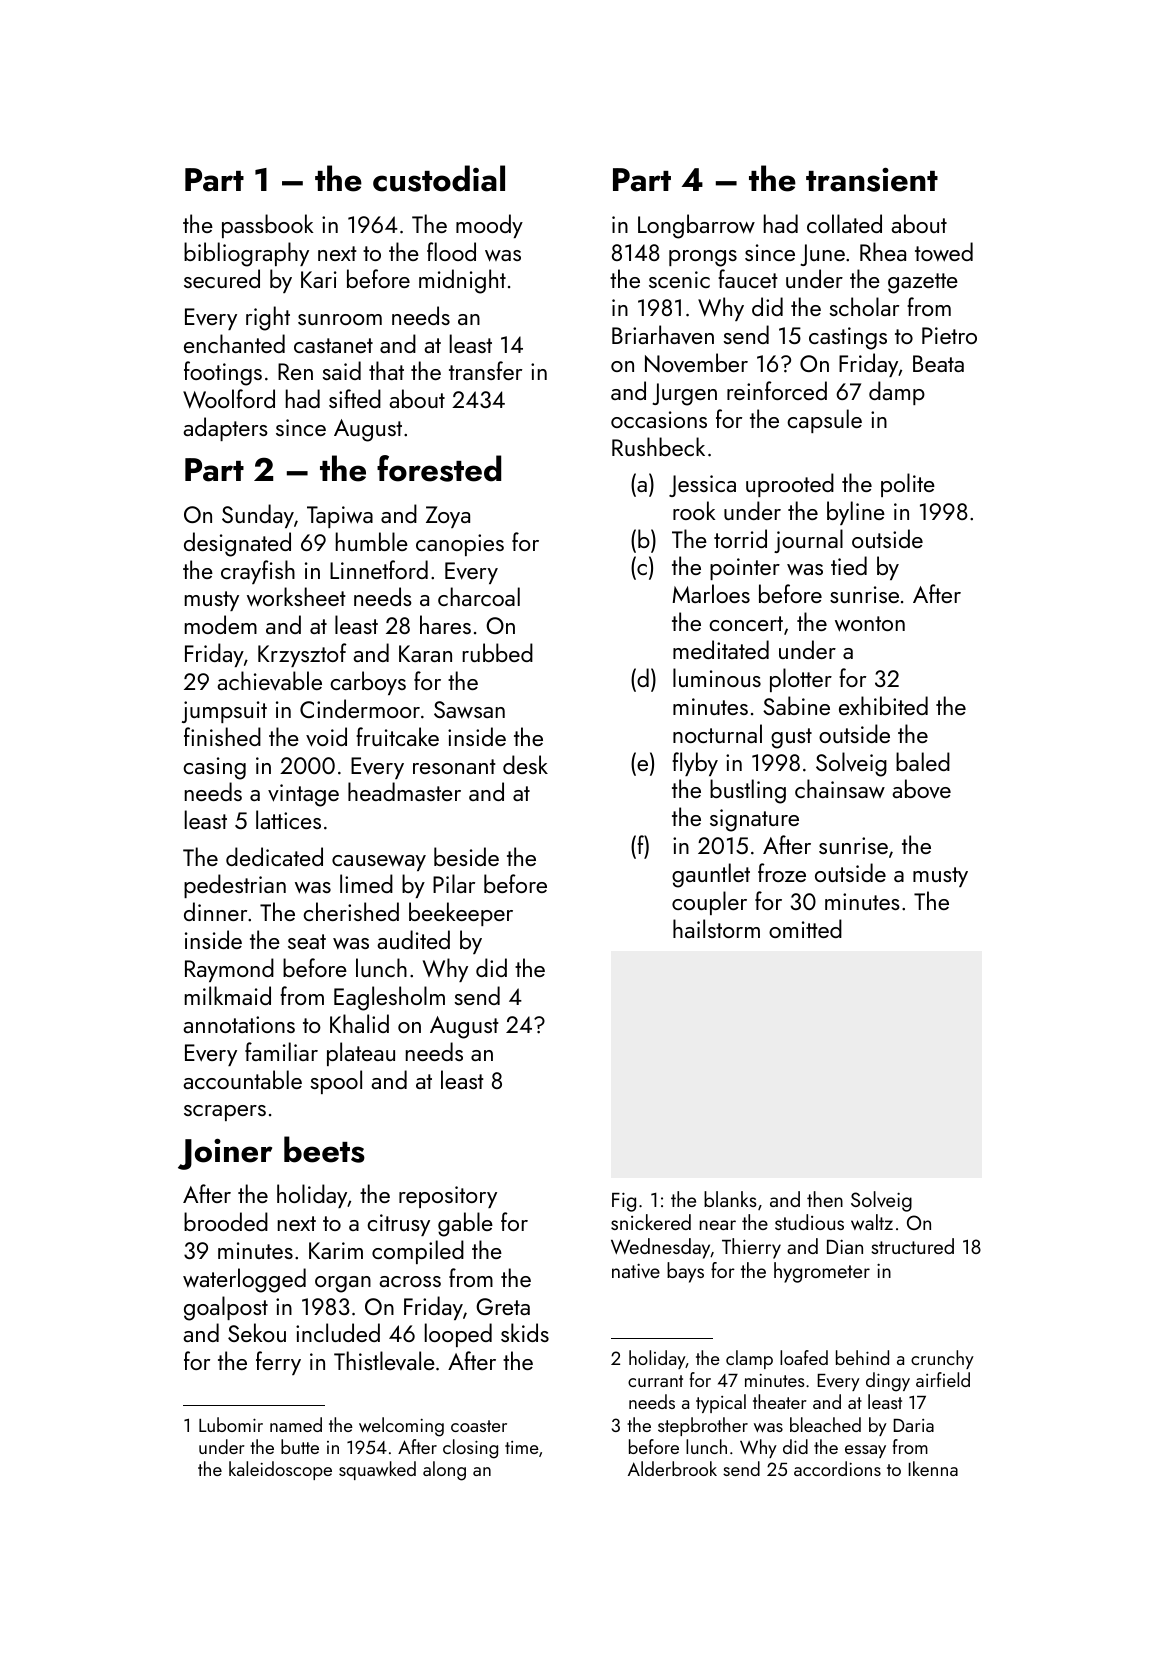 This page has width=1165, height=1654. I want to click on adapters, so click(225, 429).
